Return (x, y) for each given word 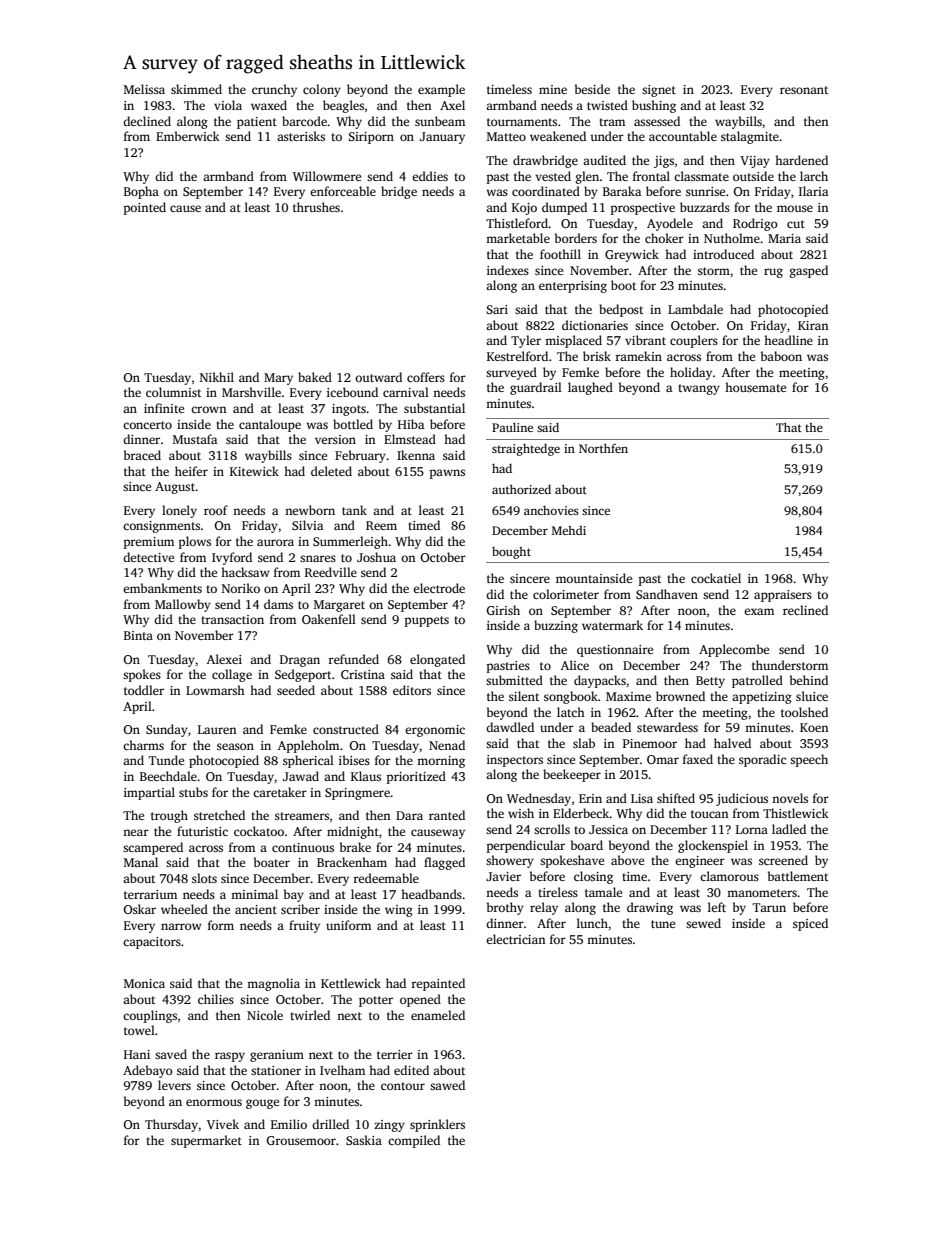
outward (378, 377)
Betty (710, 682)
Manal (141, 862)
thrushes (316, 207)
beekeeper (572, 775)
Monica (144, 983)
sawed (447, 1085)
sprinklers (437, 1125)
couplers (694, 341)
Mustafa (195, 439)
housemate (755, 387)
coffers (426, 377)
